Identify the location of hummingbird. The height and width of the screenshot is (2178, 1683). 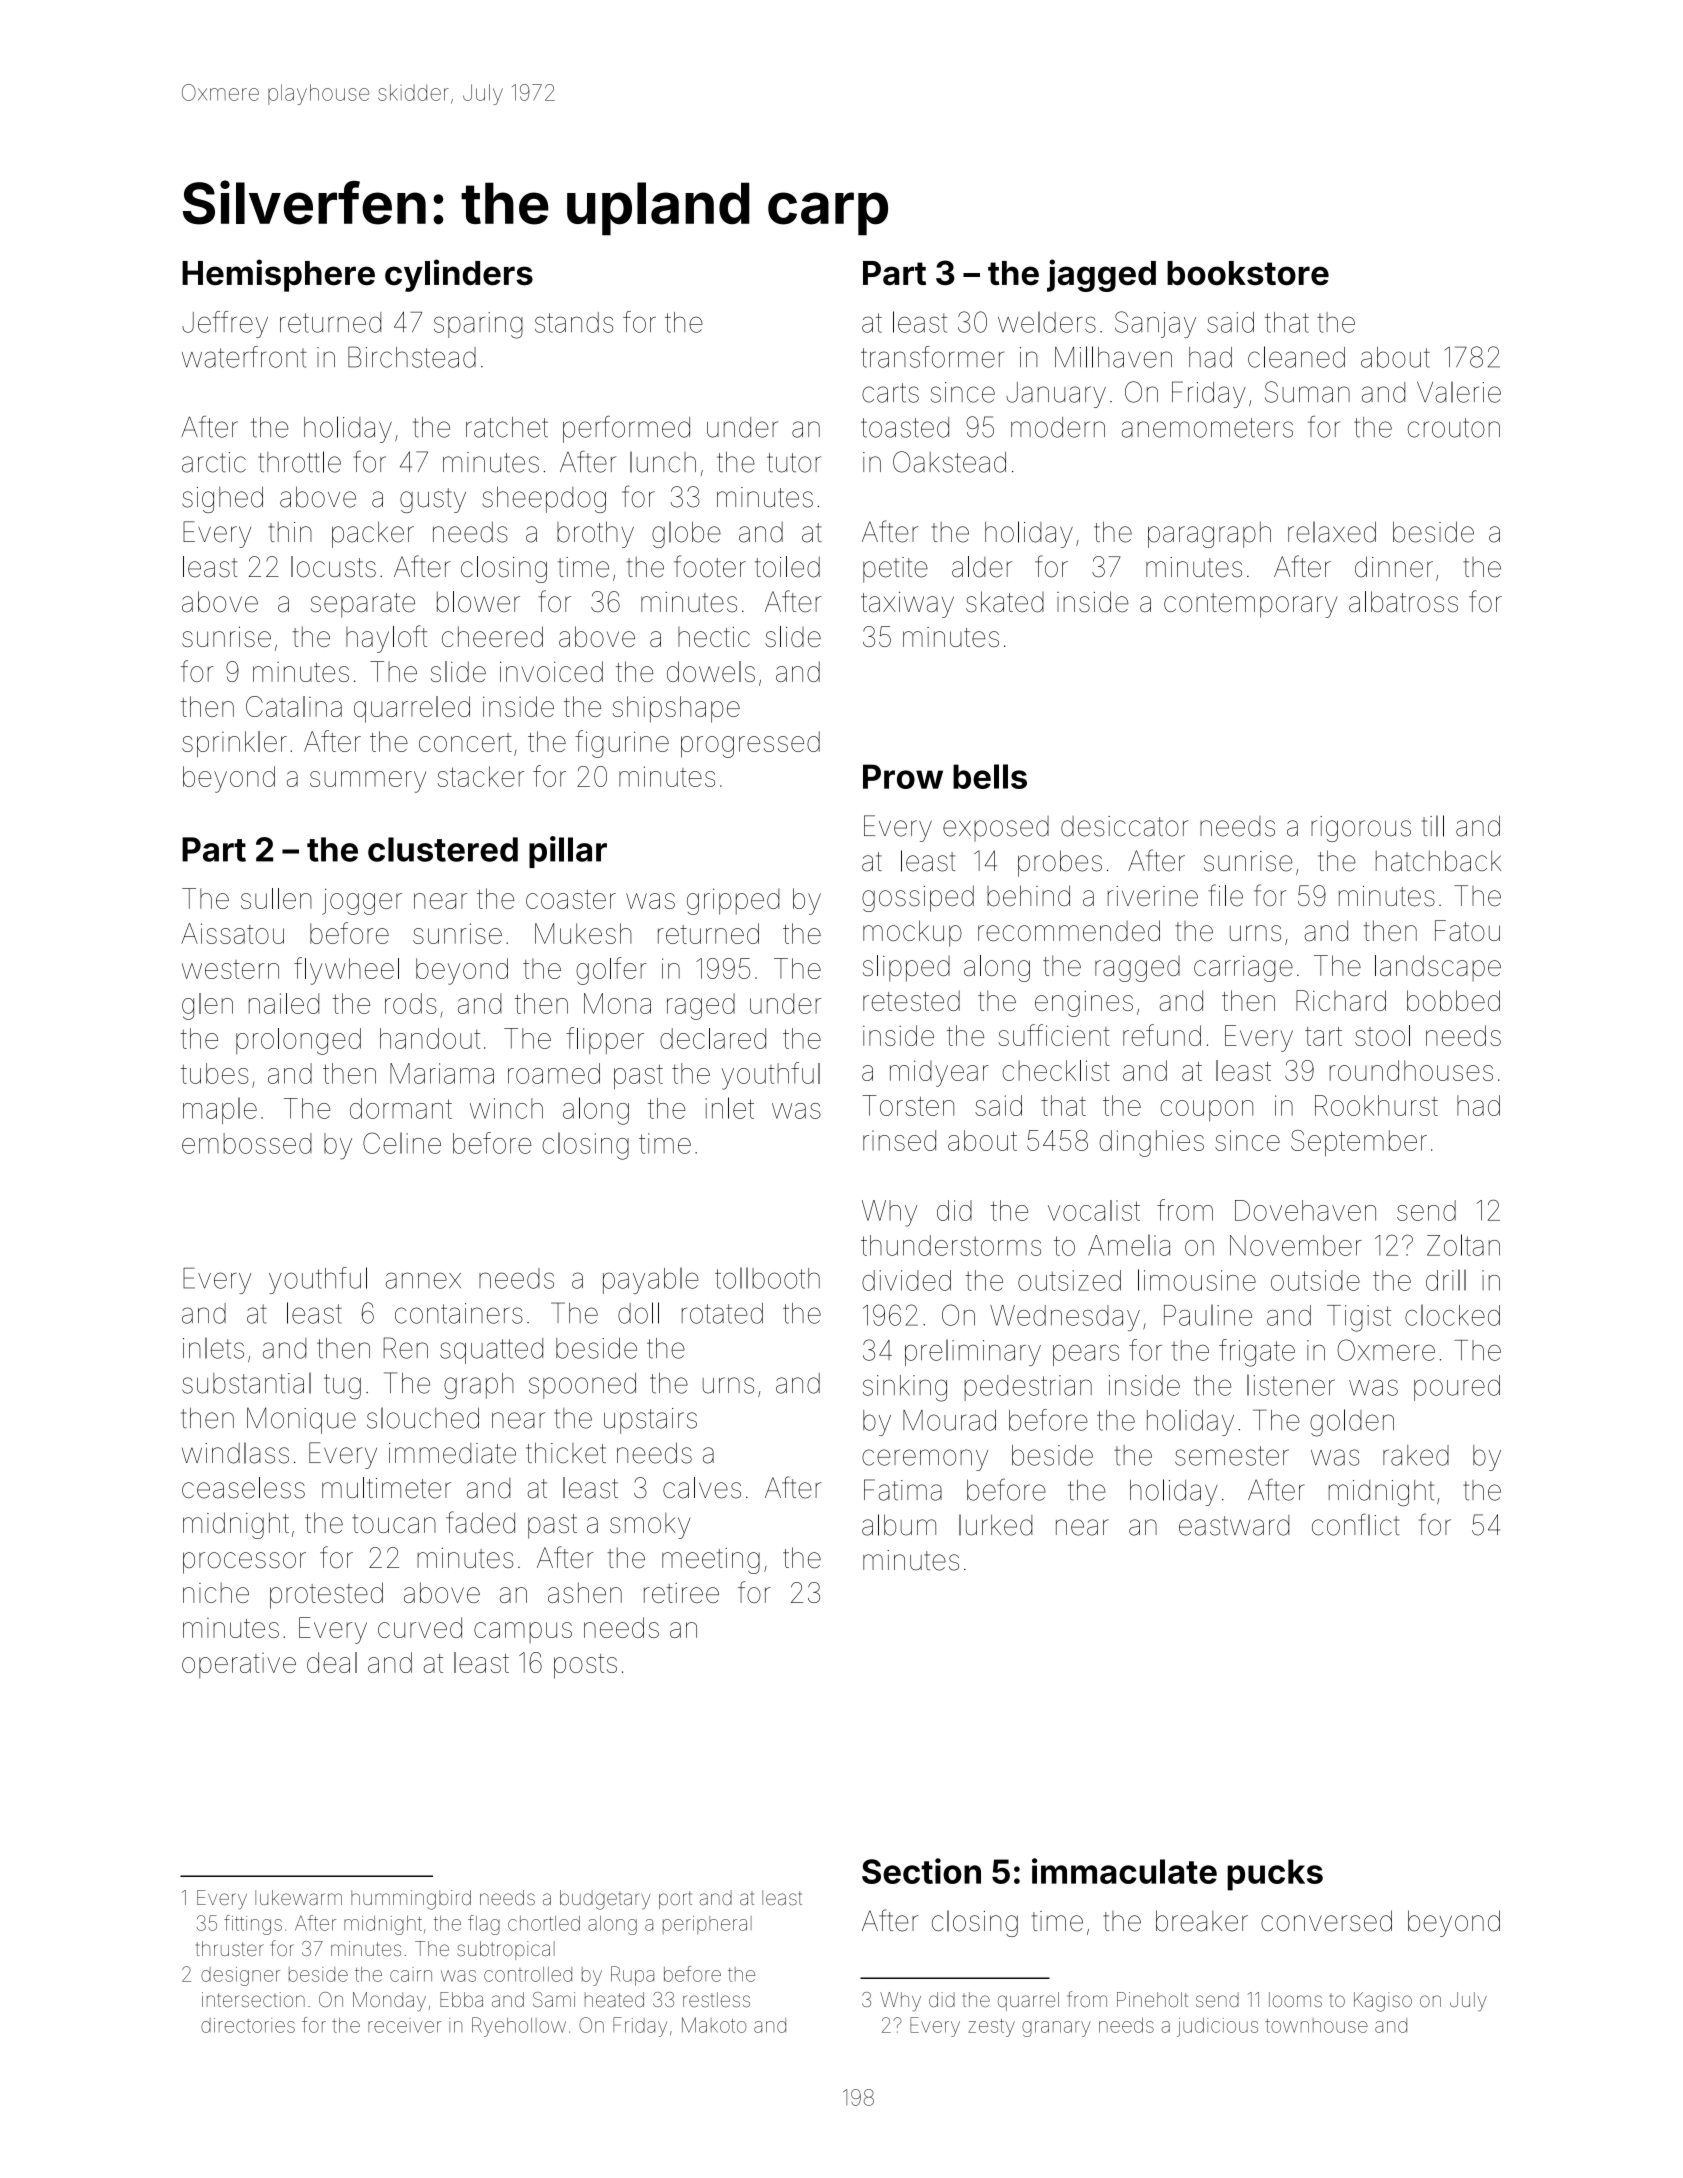
(411, 1900).
